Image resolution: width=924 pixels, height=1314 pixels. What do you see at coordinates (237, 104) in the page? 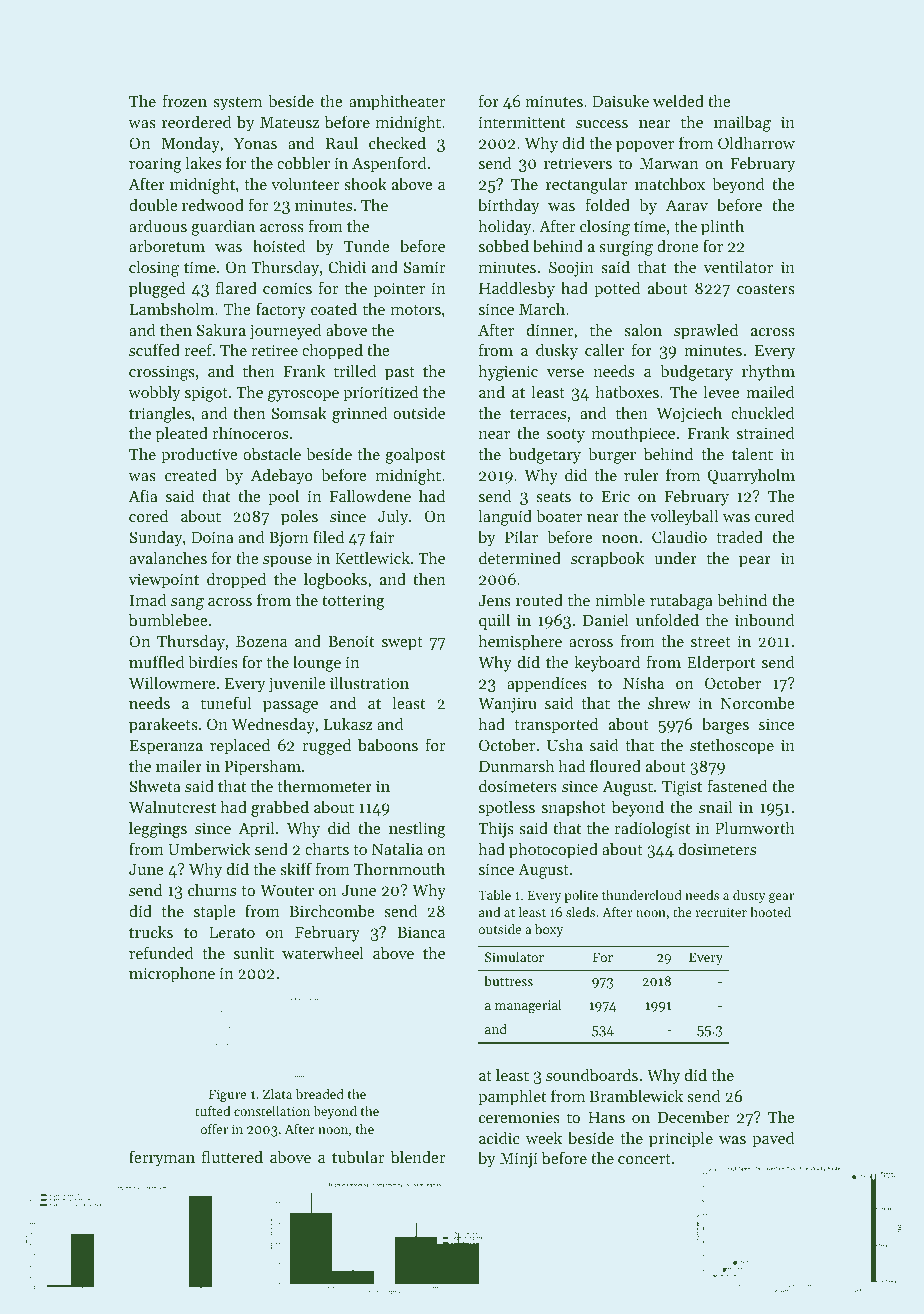
I see `system` at bounding box center [237, 104].
